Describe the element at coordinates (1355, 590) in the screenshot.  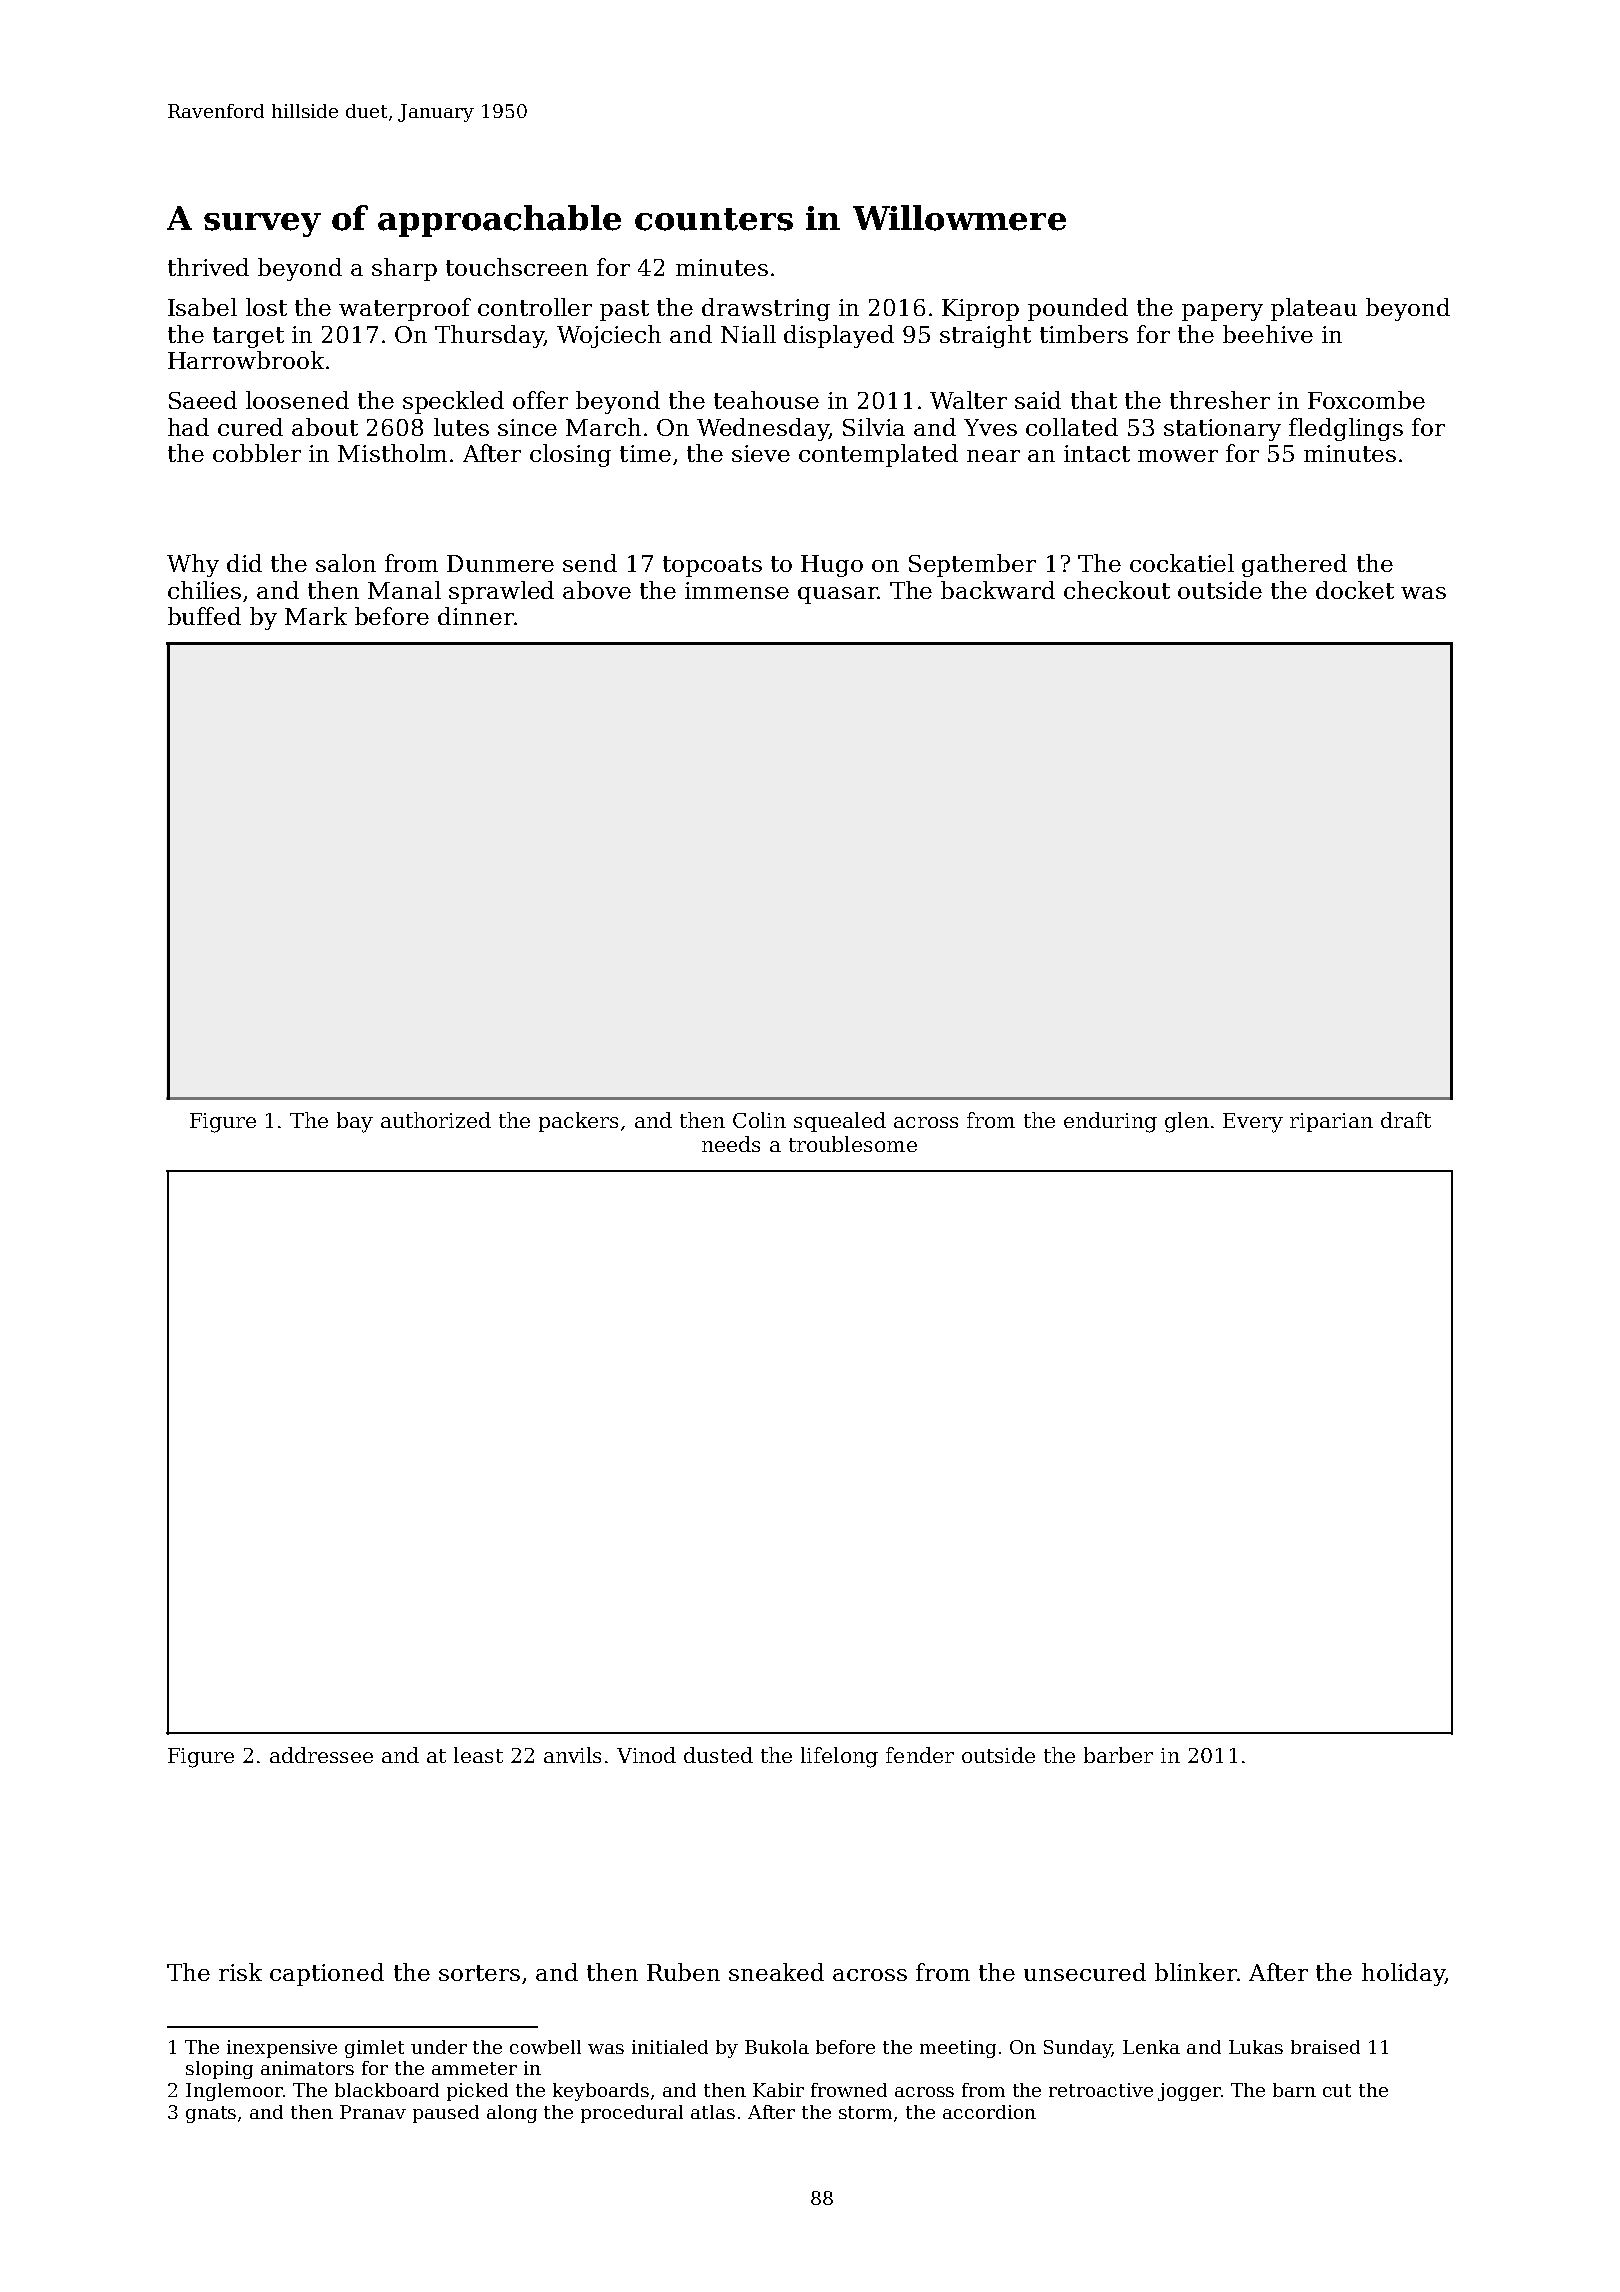
I see `docket` at that location.
